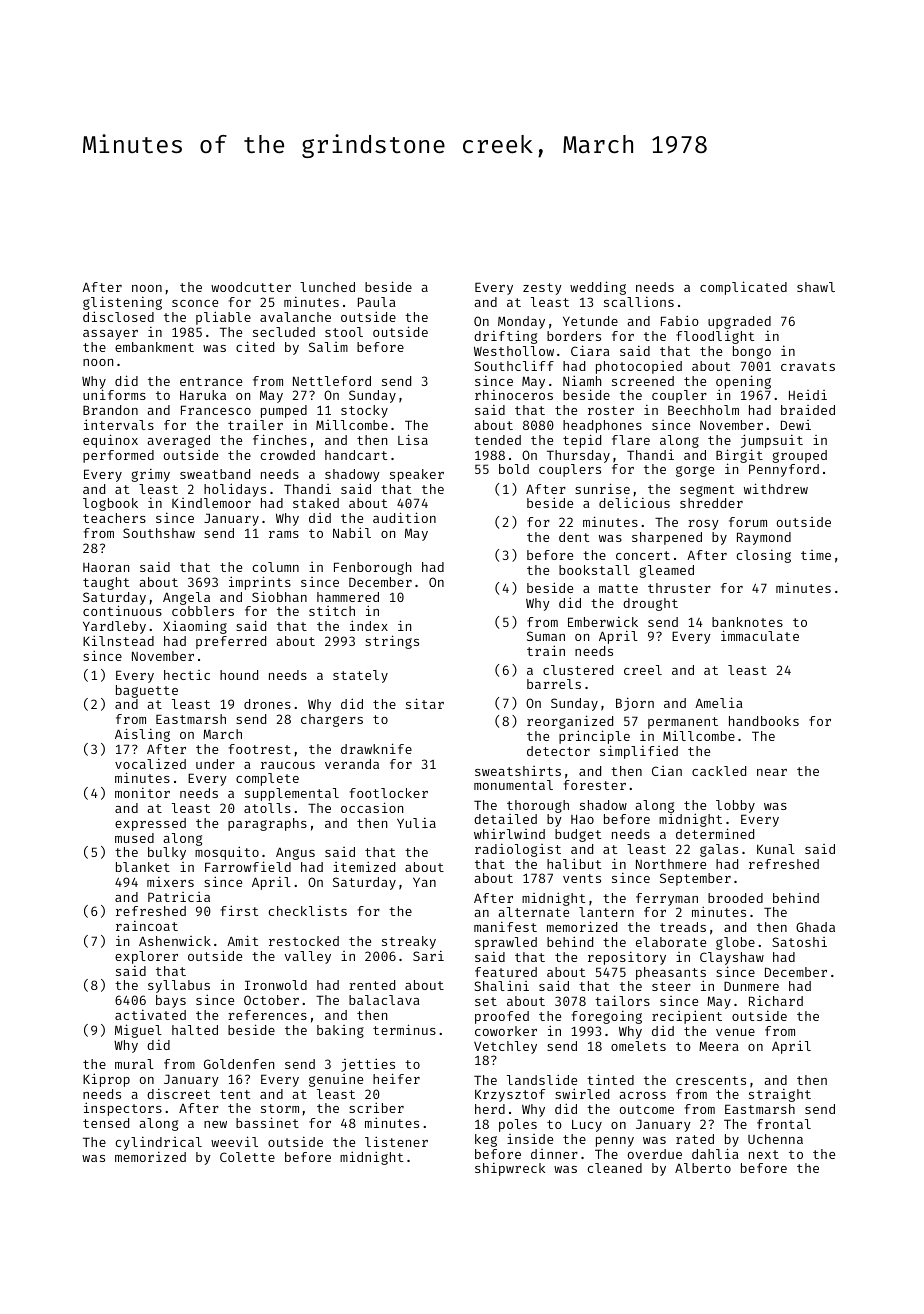  Describe the element at coordinates (106, 583) in the page. I see `taught` at that location.
